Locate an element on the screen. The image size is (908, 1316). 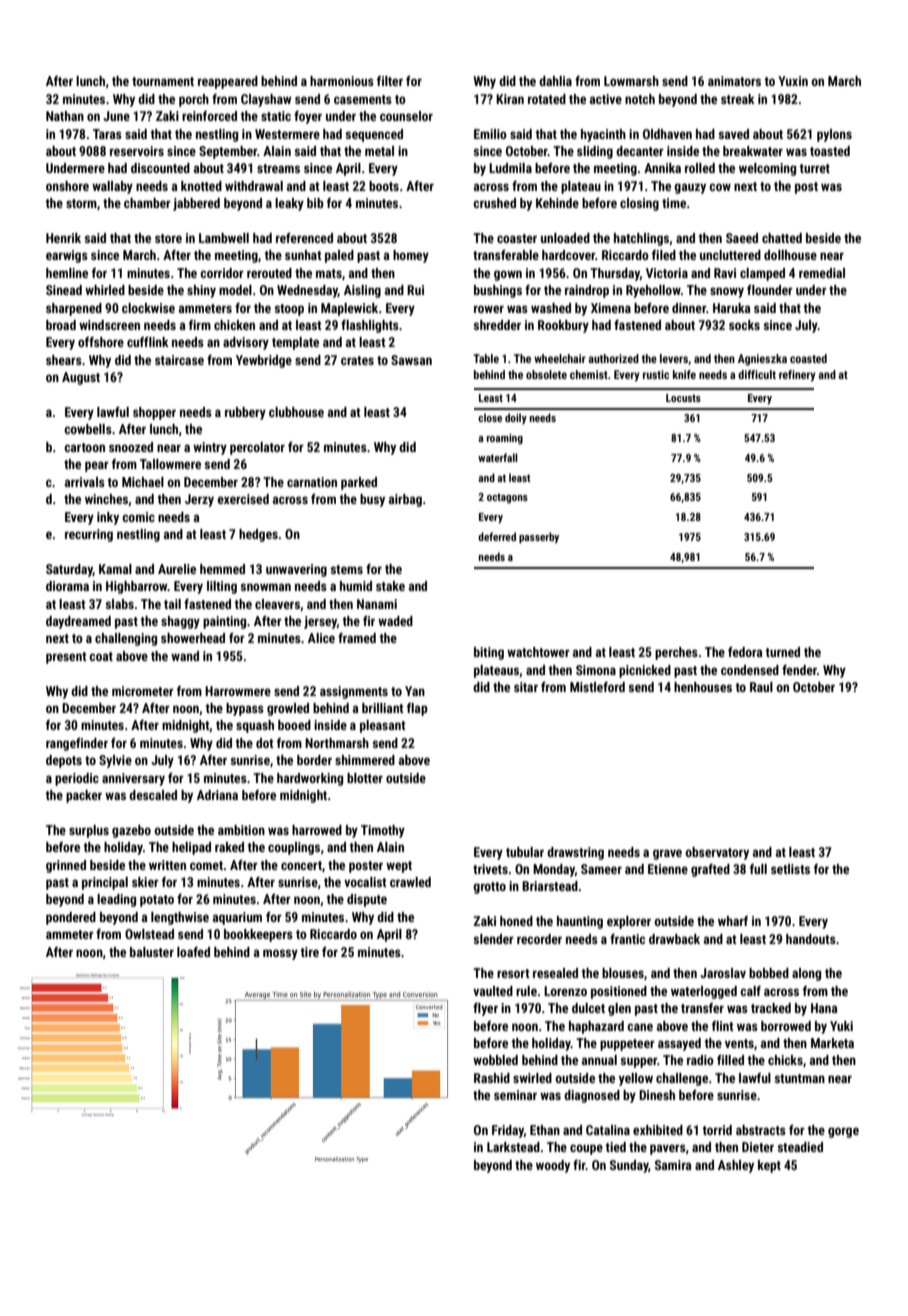
tire is located at coordinates (309, 952).
